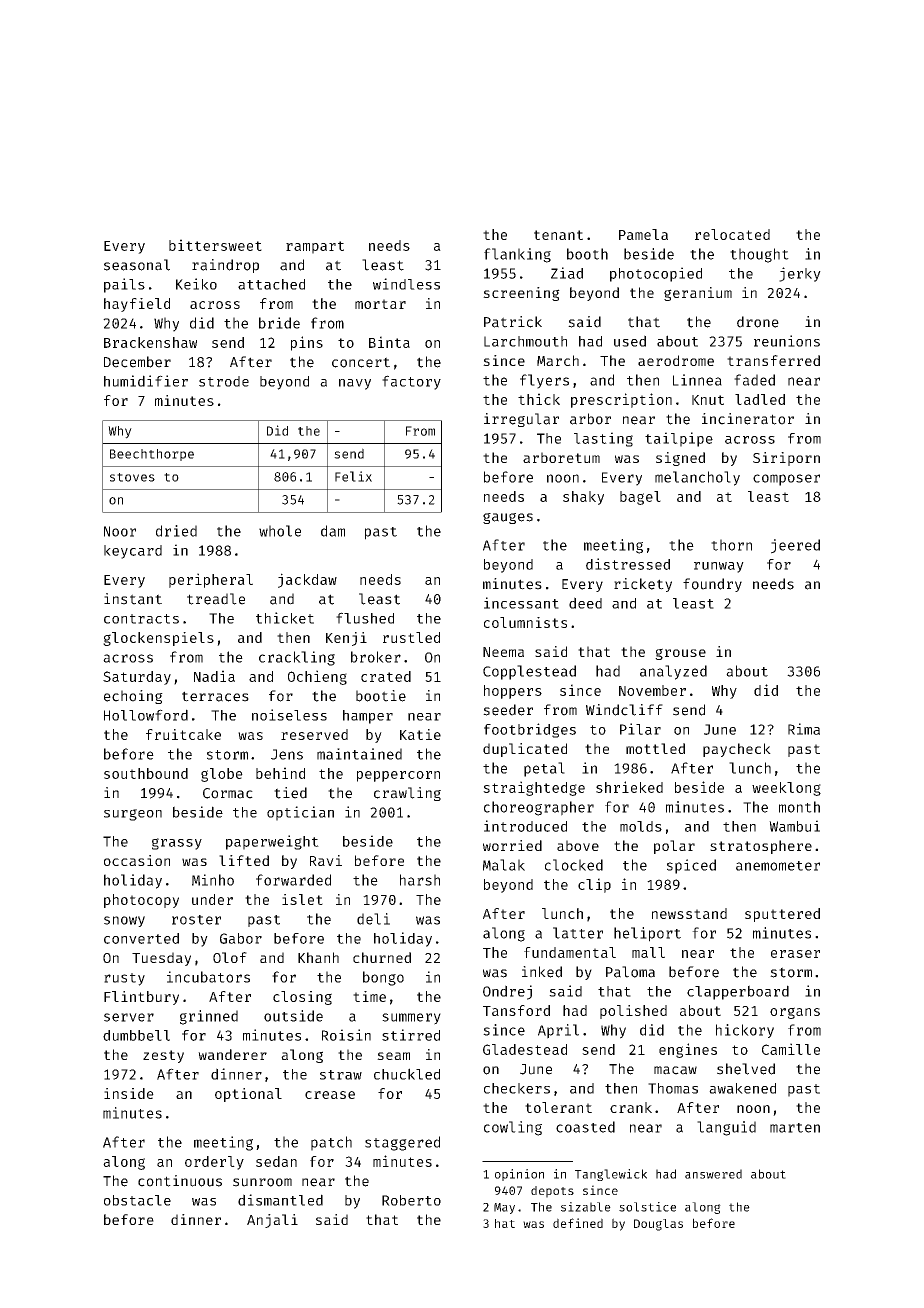 The image size is (924, 1308). I want to click on windless, so click(406, 284).
